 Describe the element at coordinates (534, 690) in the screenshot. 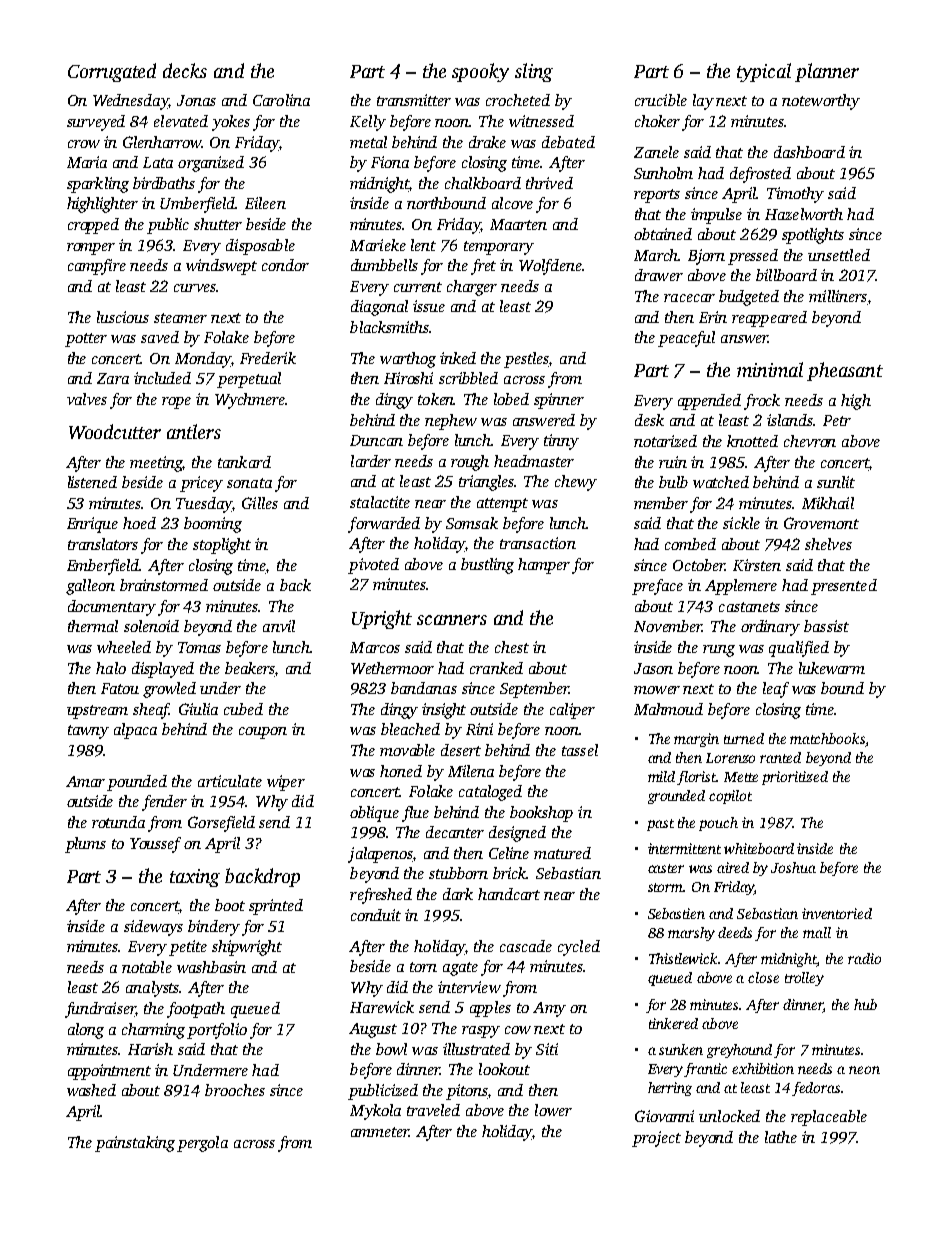

I see `September` at that location.
